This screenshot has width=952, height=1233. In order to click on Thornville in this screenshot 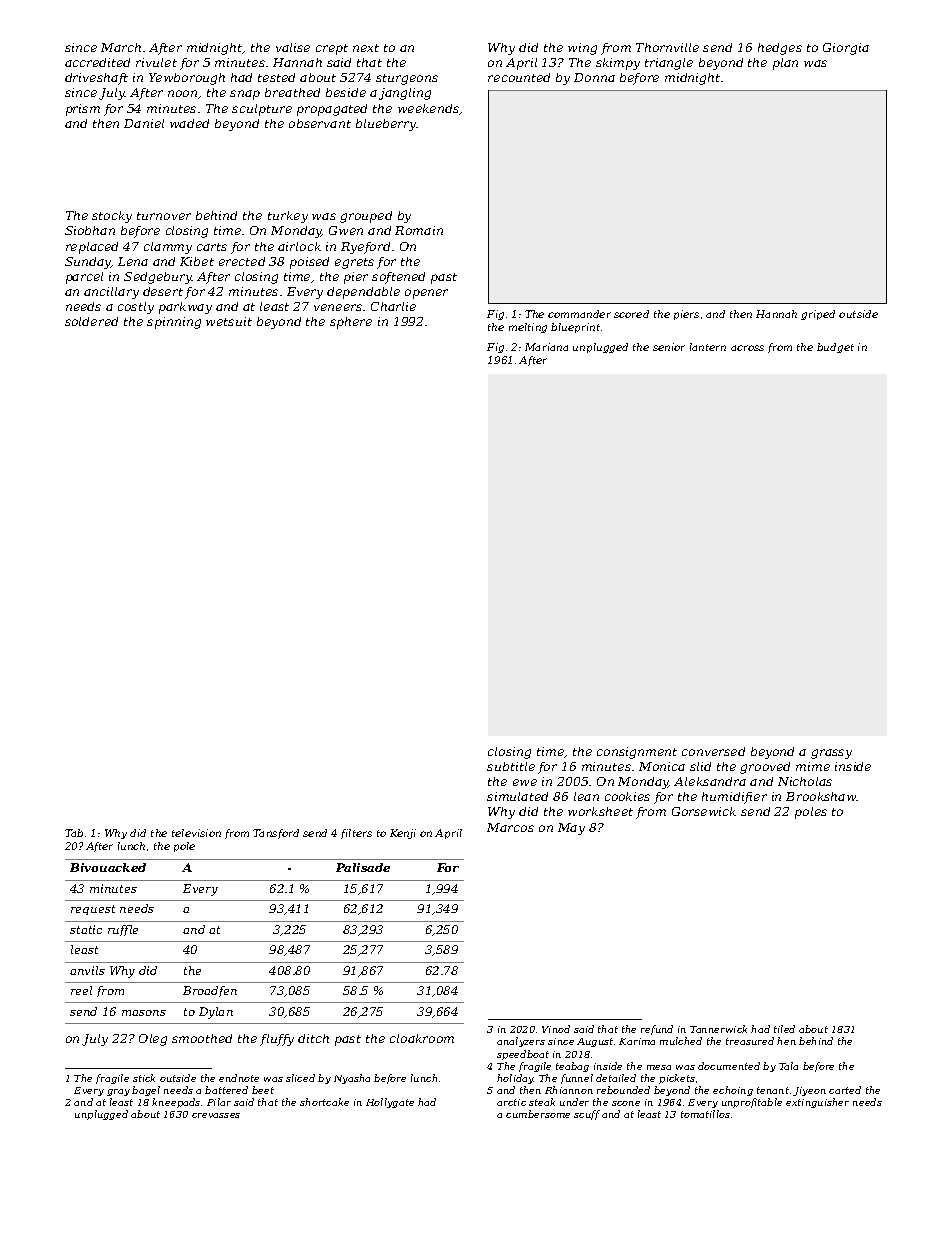, I will do `click(667, 47)`.
